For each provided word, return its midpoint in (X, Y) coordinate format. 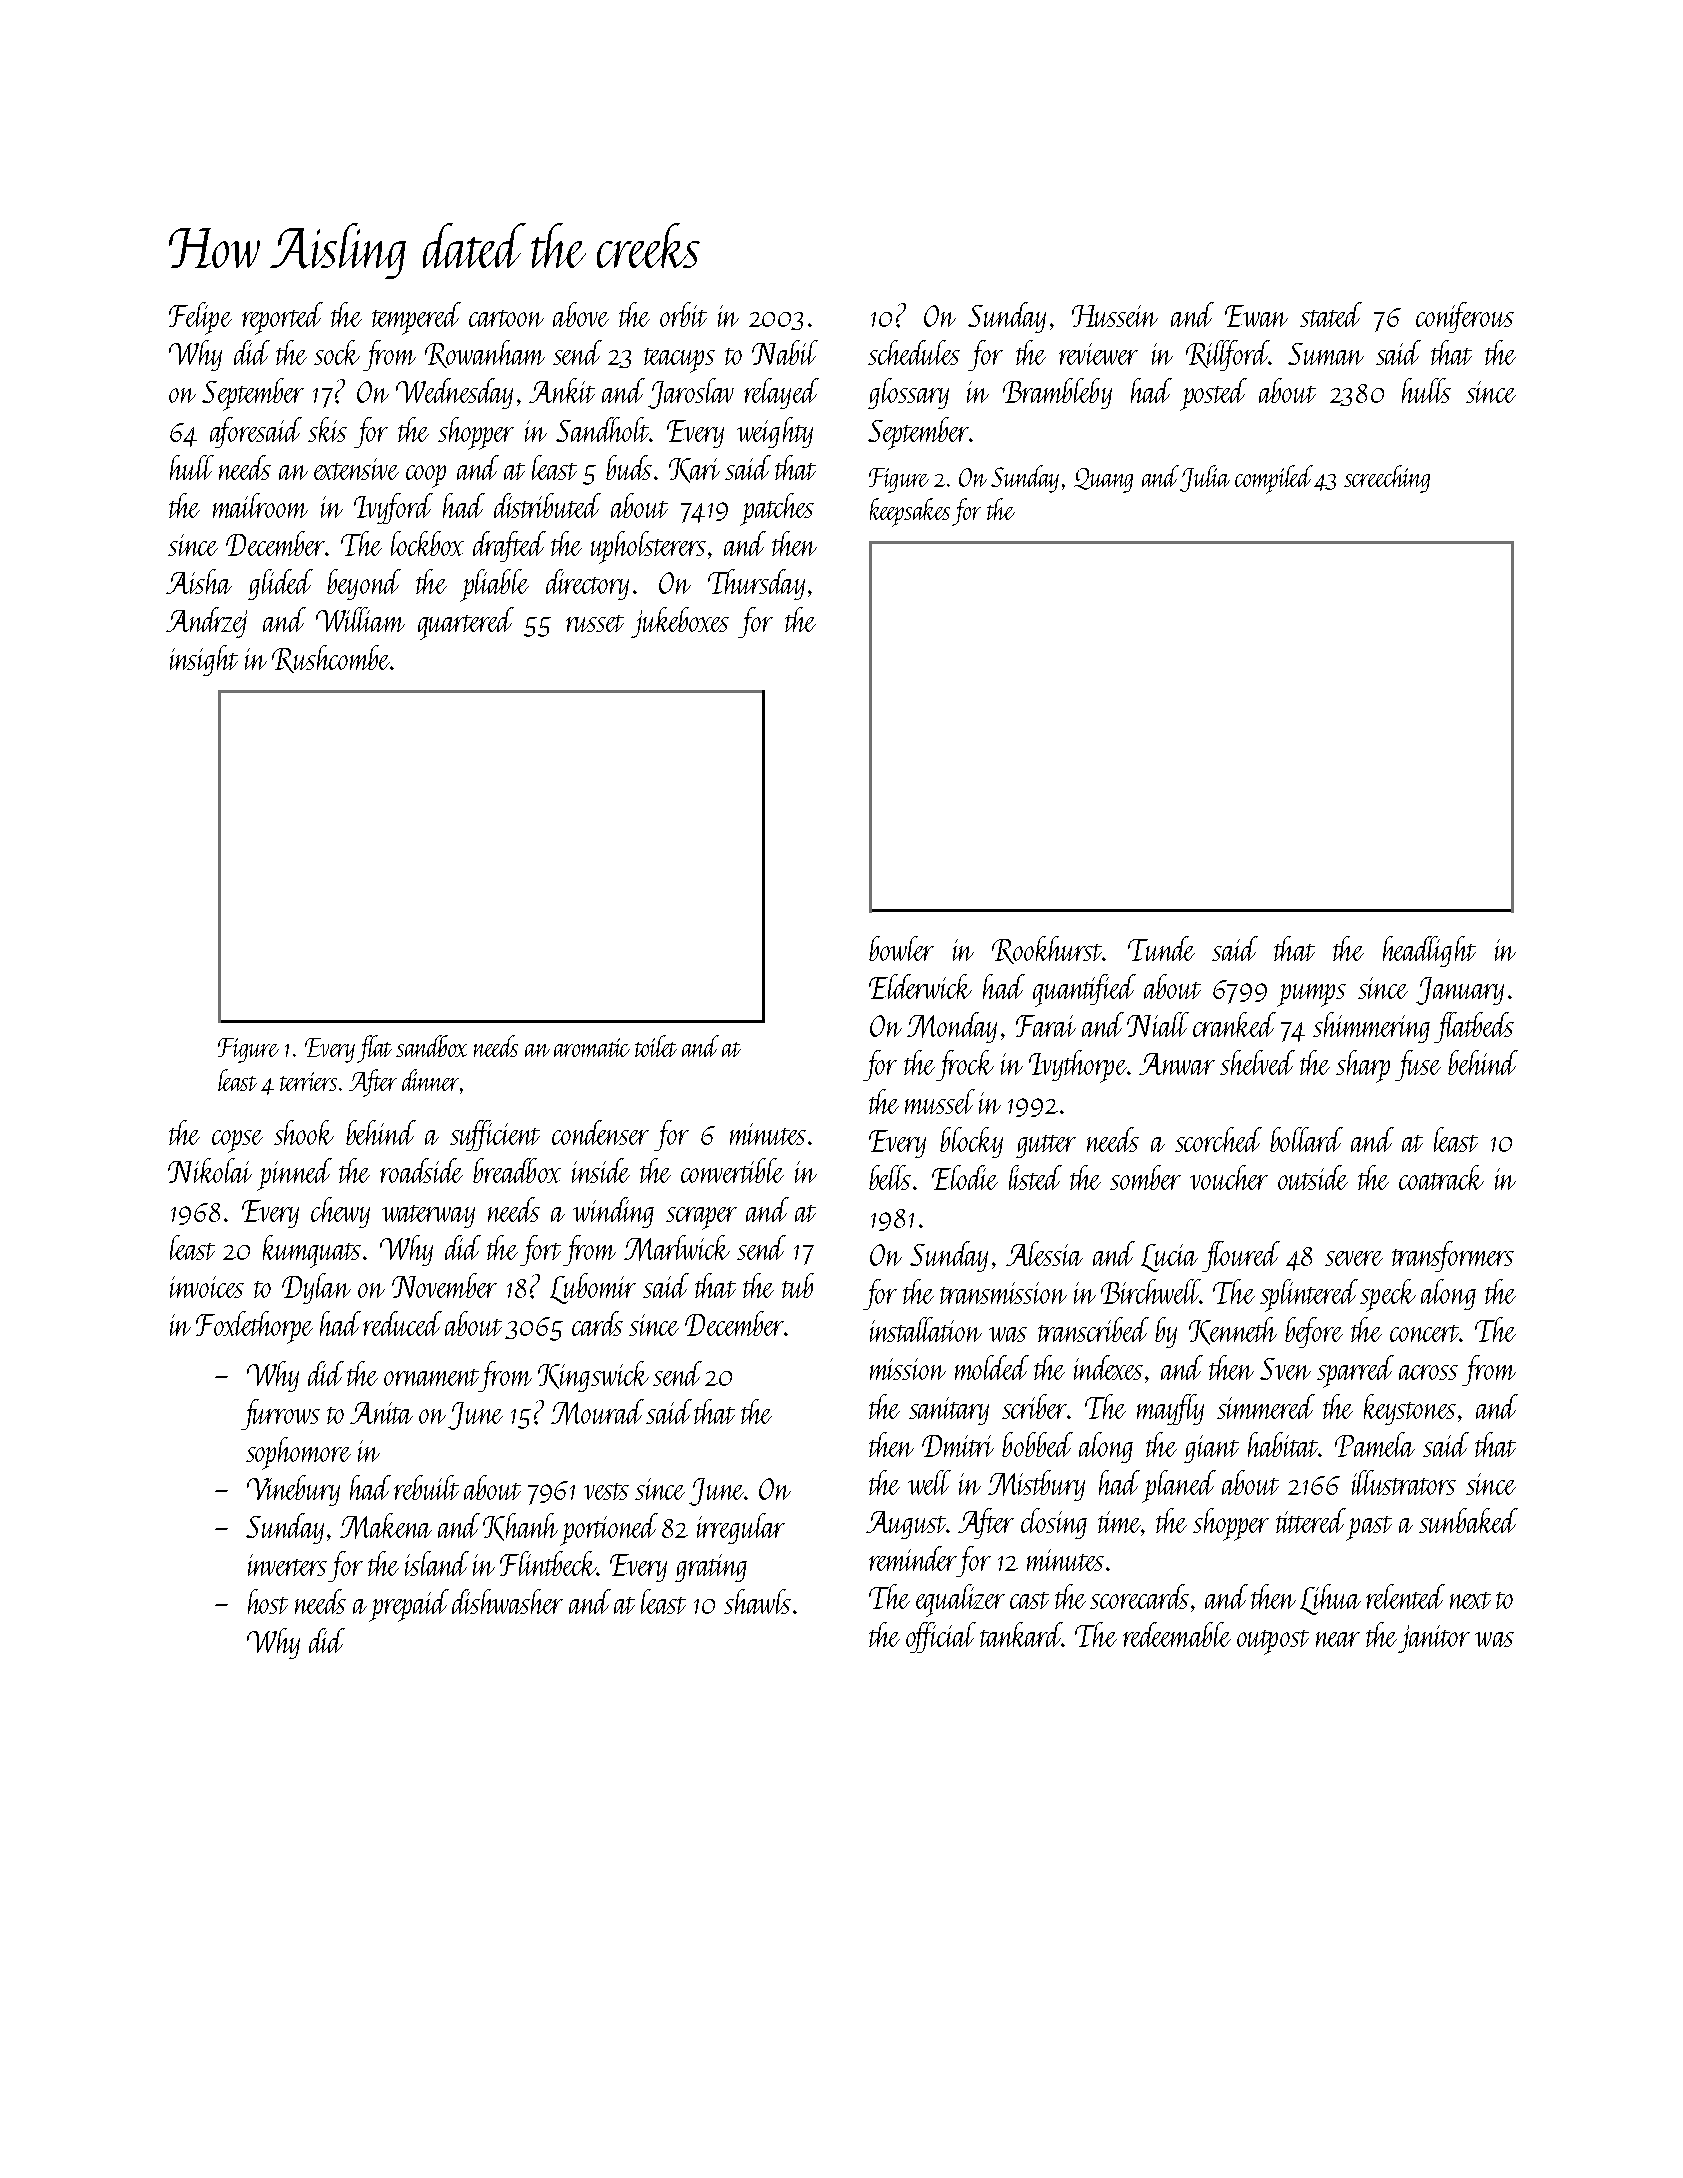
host (268, 1601)
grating (711, 1568)
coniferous (1465, 317)
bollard (1306, 1139)
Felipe (200, 318)
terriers (308, 1081)
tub (798, 1285)
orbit (683, 314)
